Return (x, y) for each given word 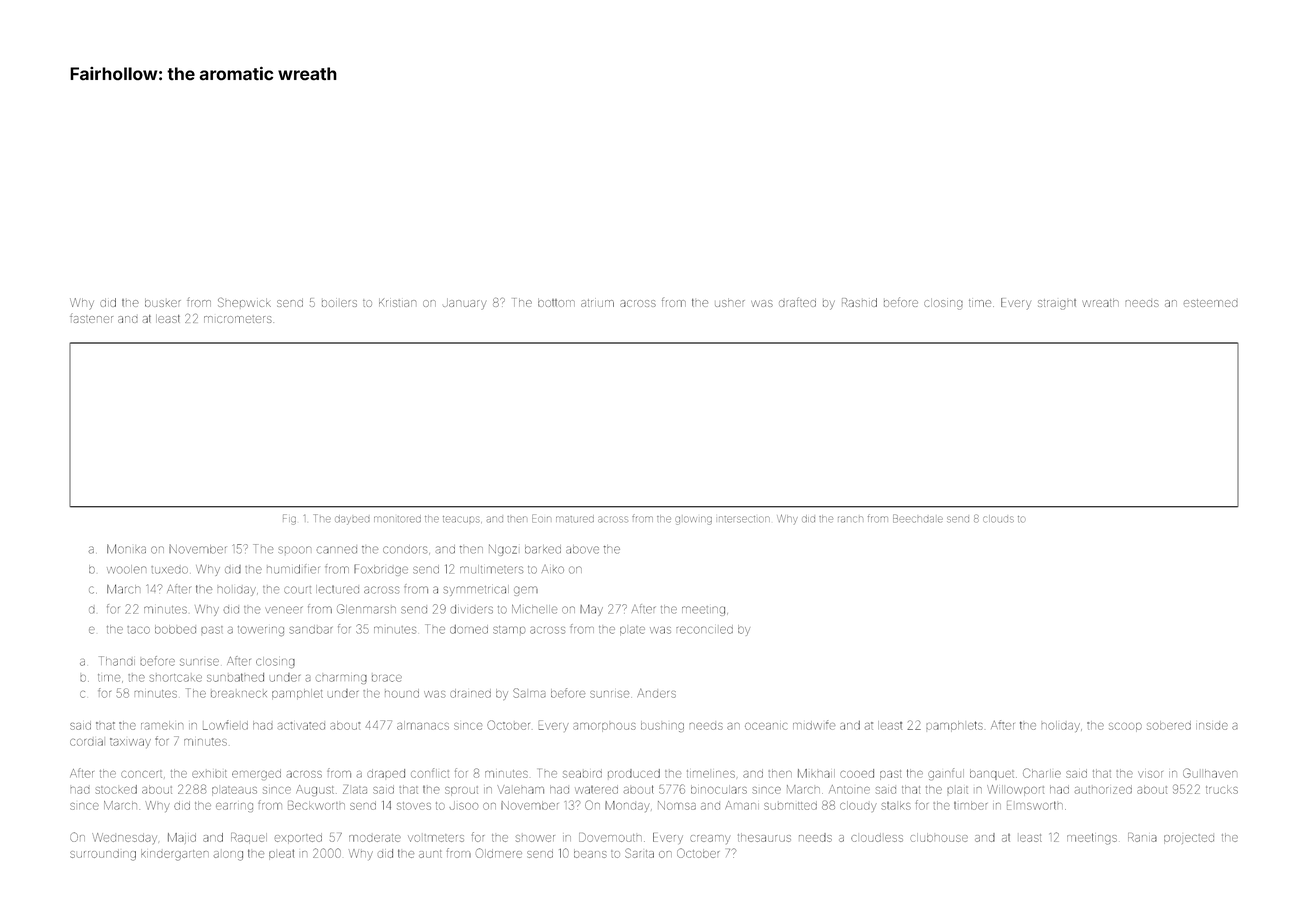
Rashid (859, 302)
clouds (998, 519)
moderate (375, 838)
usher (730, 303)
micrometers (238, 319)
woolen (126, 569)
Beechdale (918, 519)
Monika (126, 549)
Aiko (553, 569)
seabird (582, 773)
